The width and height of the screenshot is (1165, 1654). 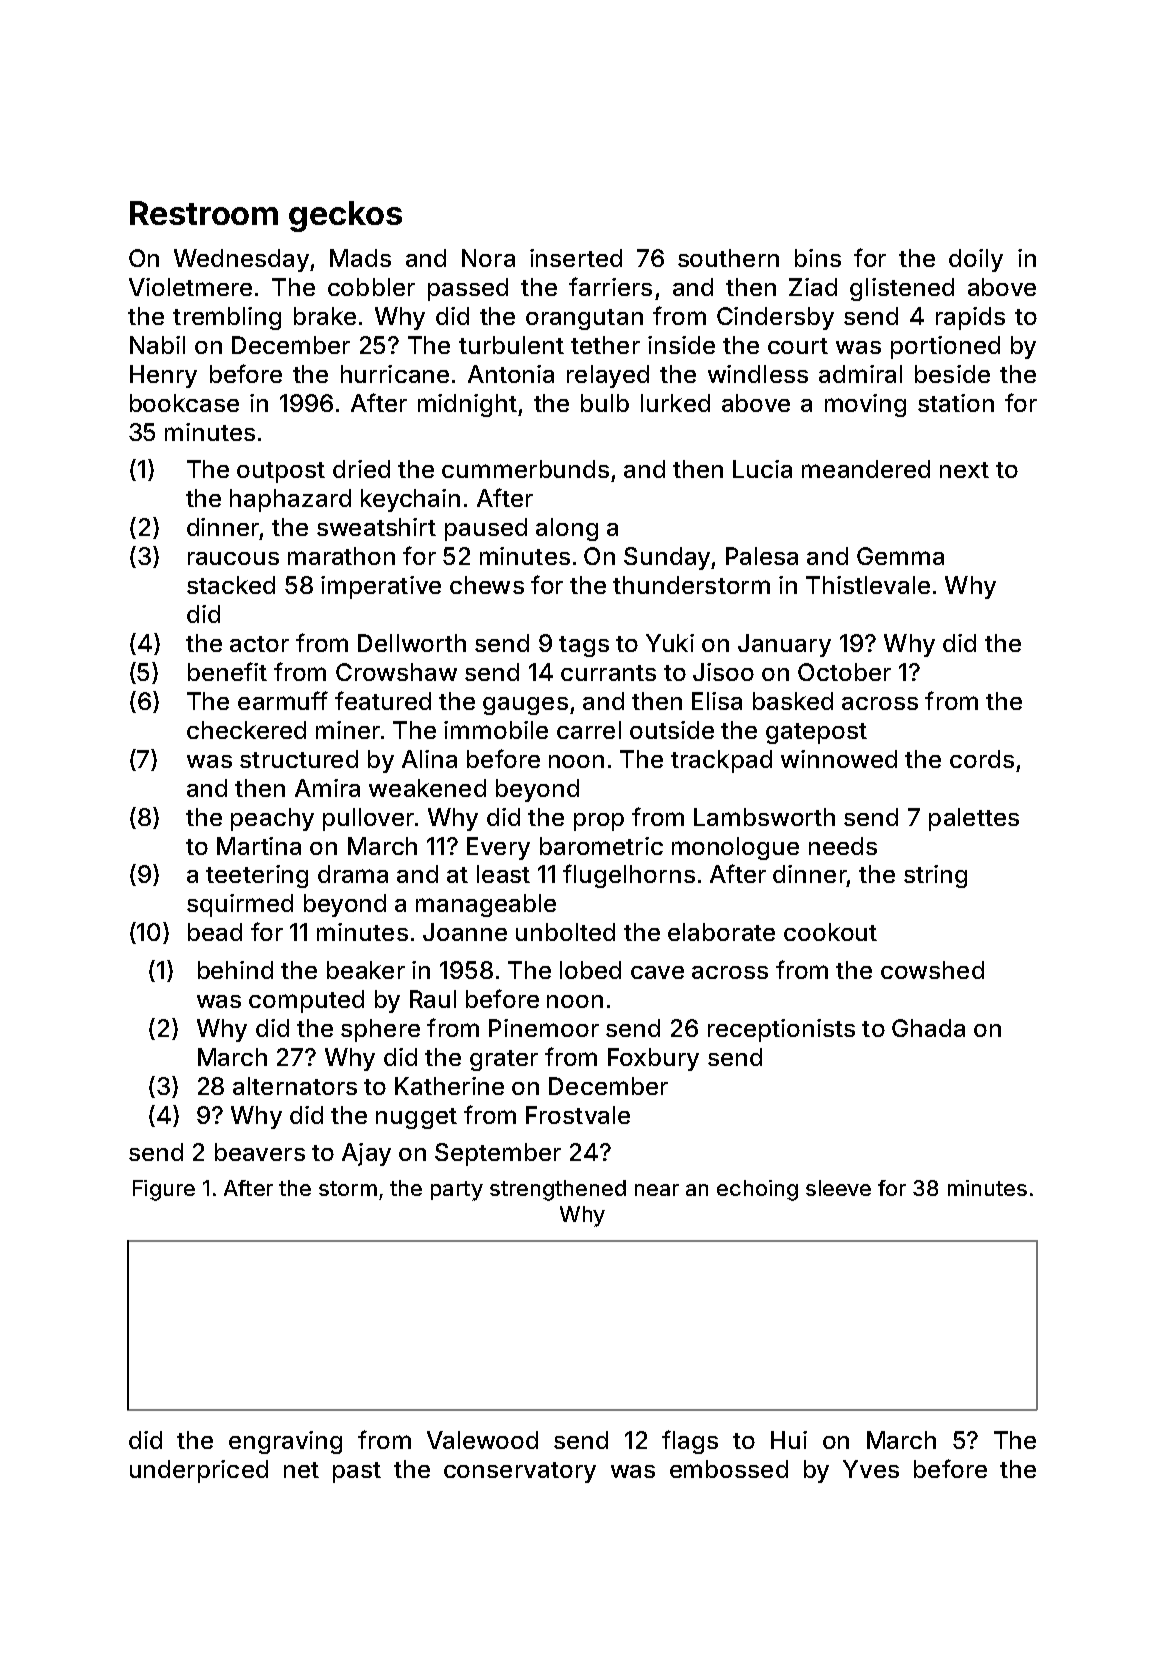 What do you see at coordinates (301, 1470) in the screenshot?
I see `net` at bounding box center [301, 1470].
